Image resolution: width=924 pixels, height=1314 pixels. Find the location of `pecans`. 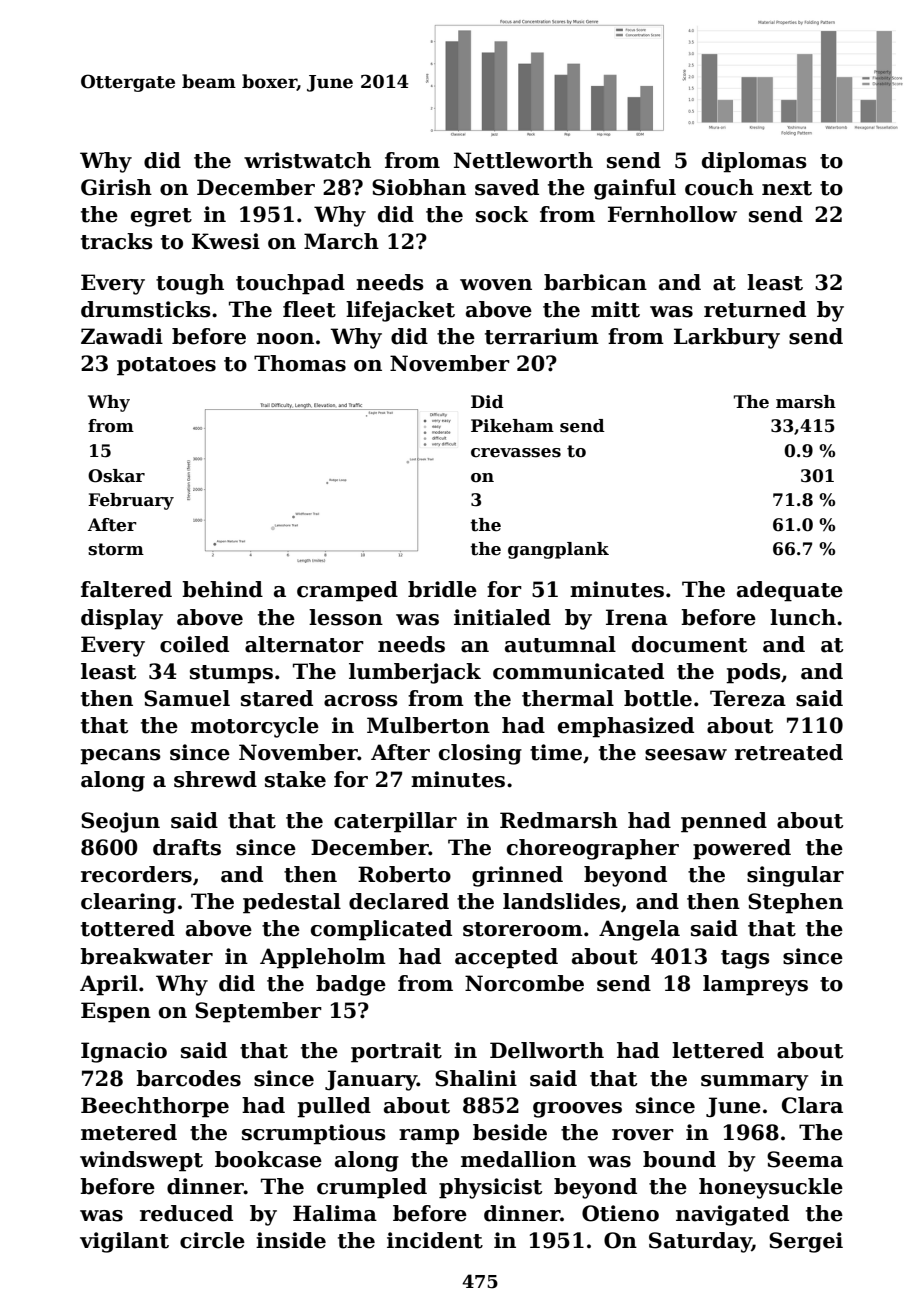

pecans is located at coordinates (120, 757).
